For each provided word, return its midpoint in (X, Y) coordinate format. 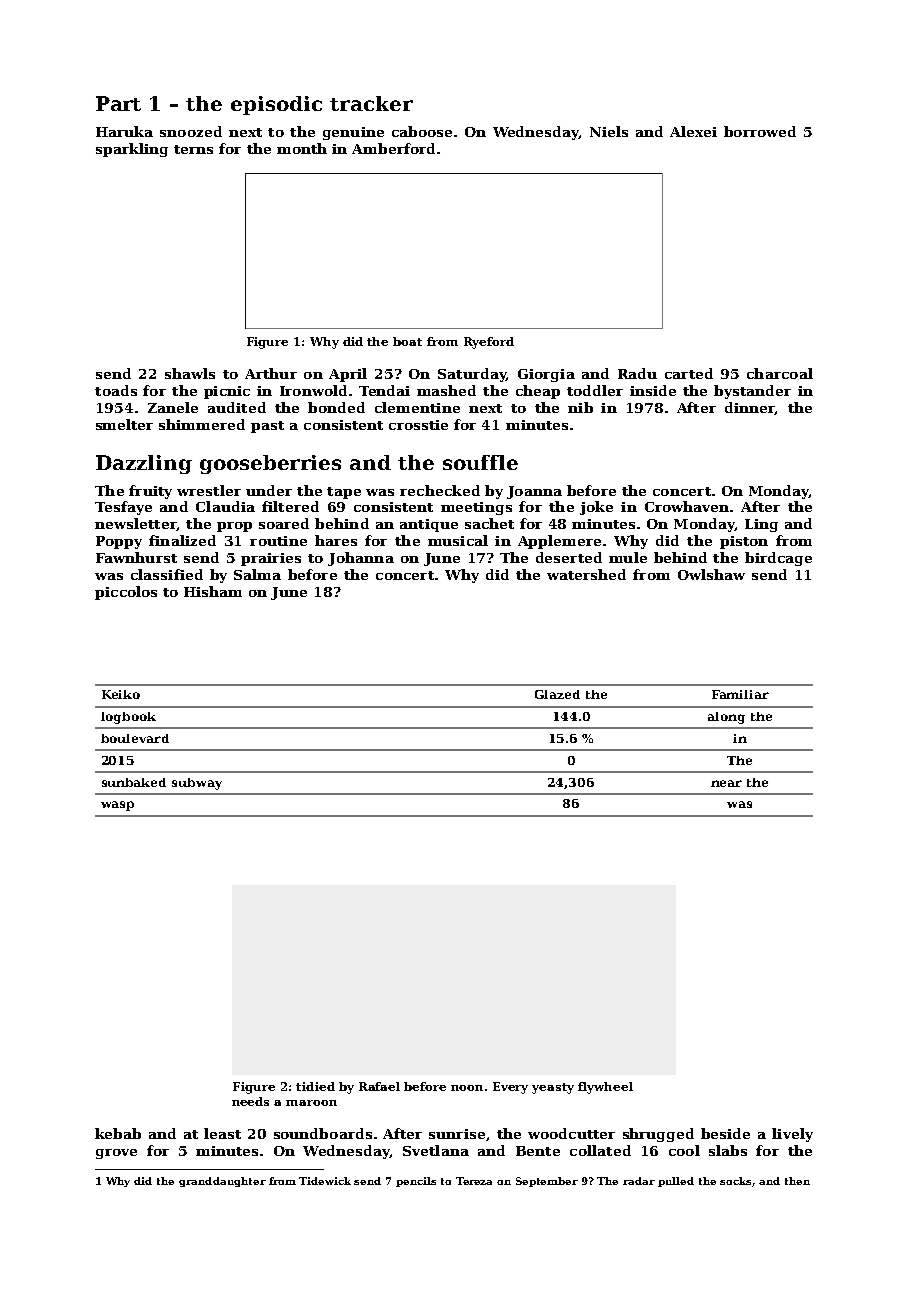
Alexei (693, 131)
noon (467, 1088)
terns (193, 149)
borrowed (760, 131)
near (726, 783)
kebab (118, 1133)
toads (116, 390)
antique (429, 525)
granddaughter (222, 1182)
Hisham (213, 591)
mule (628, 557)
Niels (609, 131)
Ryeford (489, 343)
